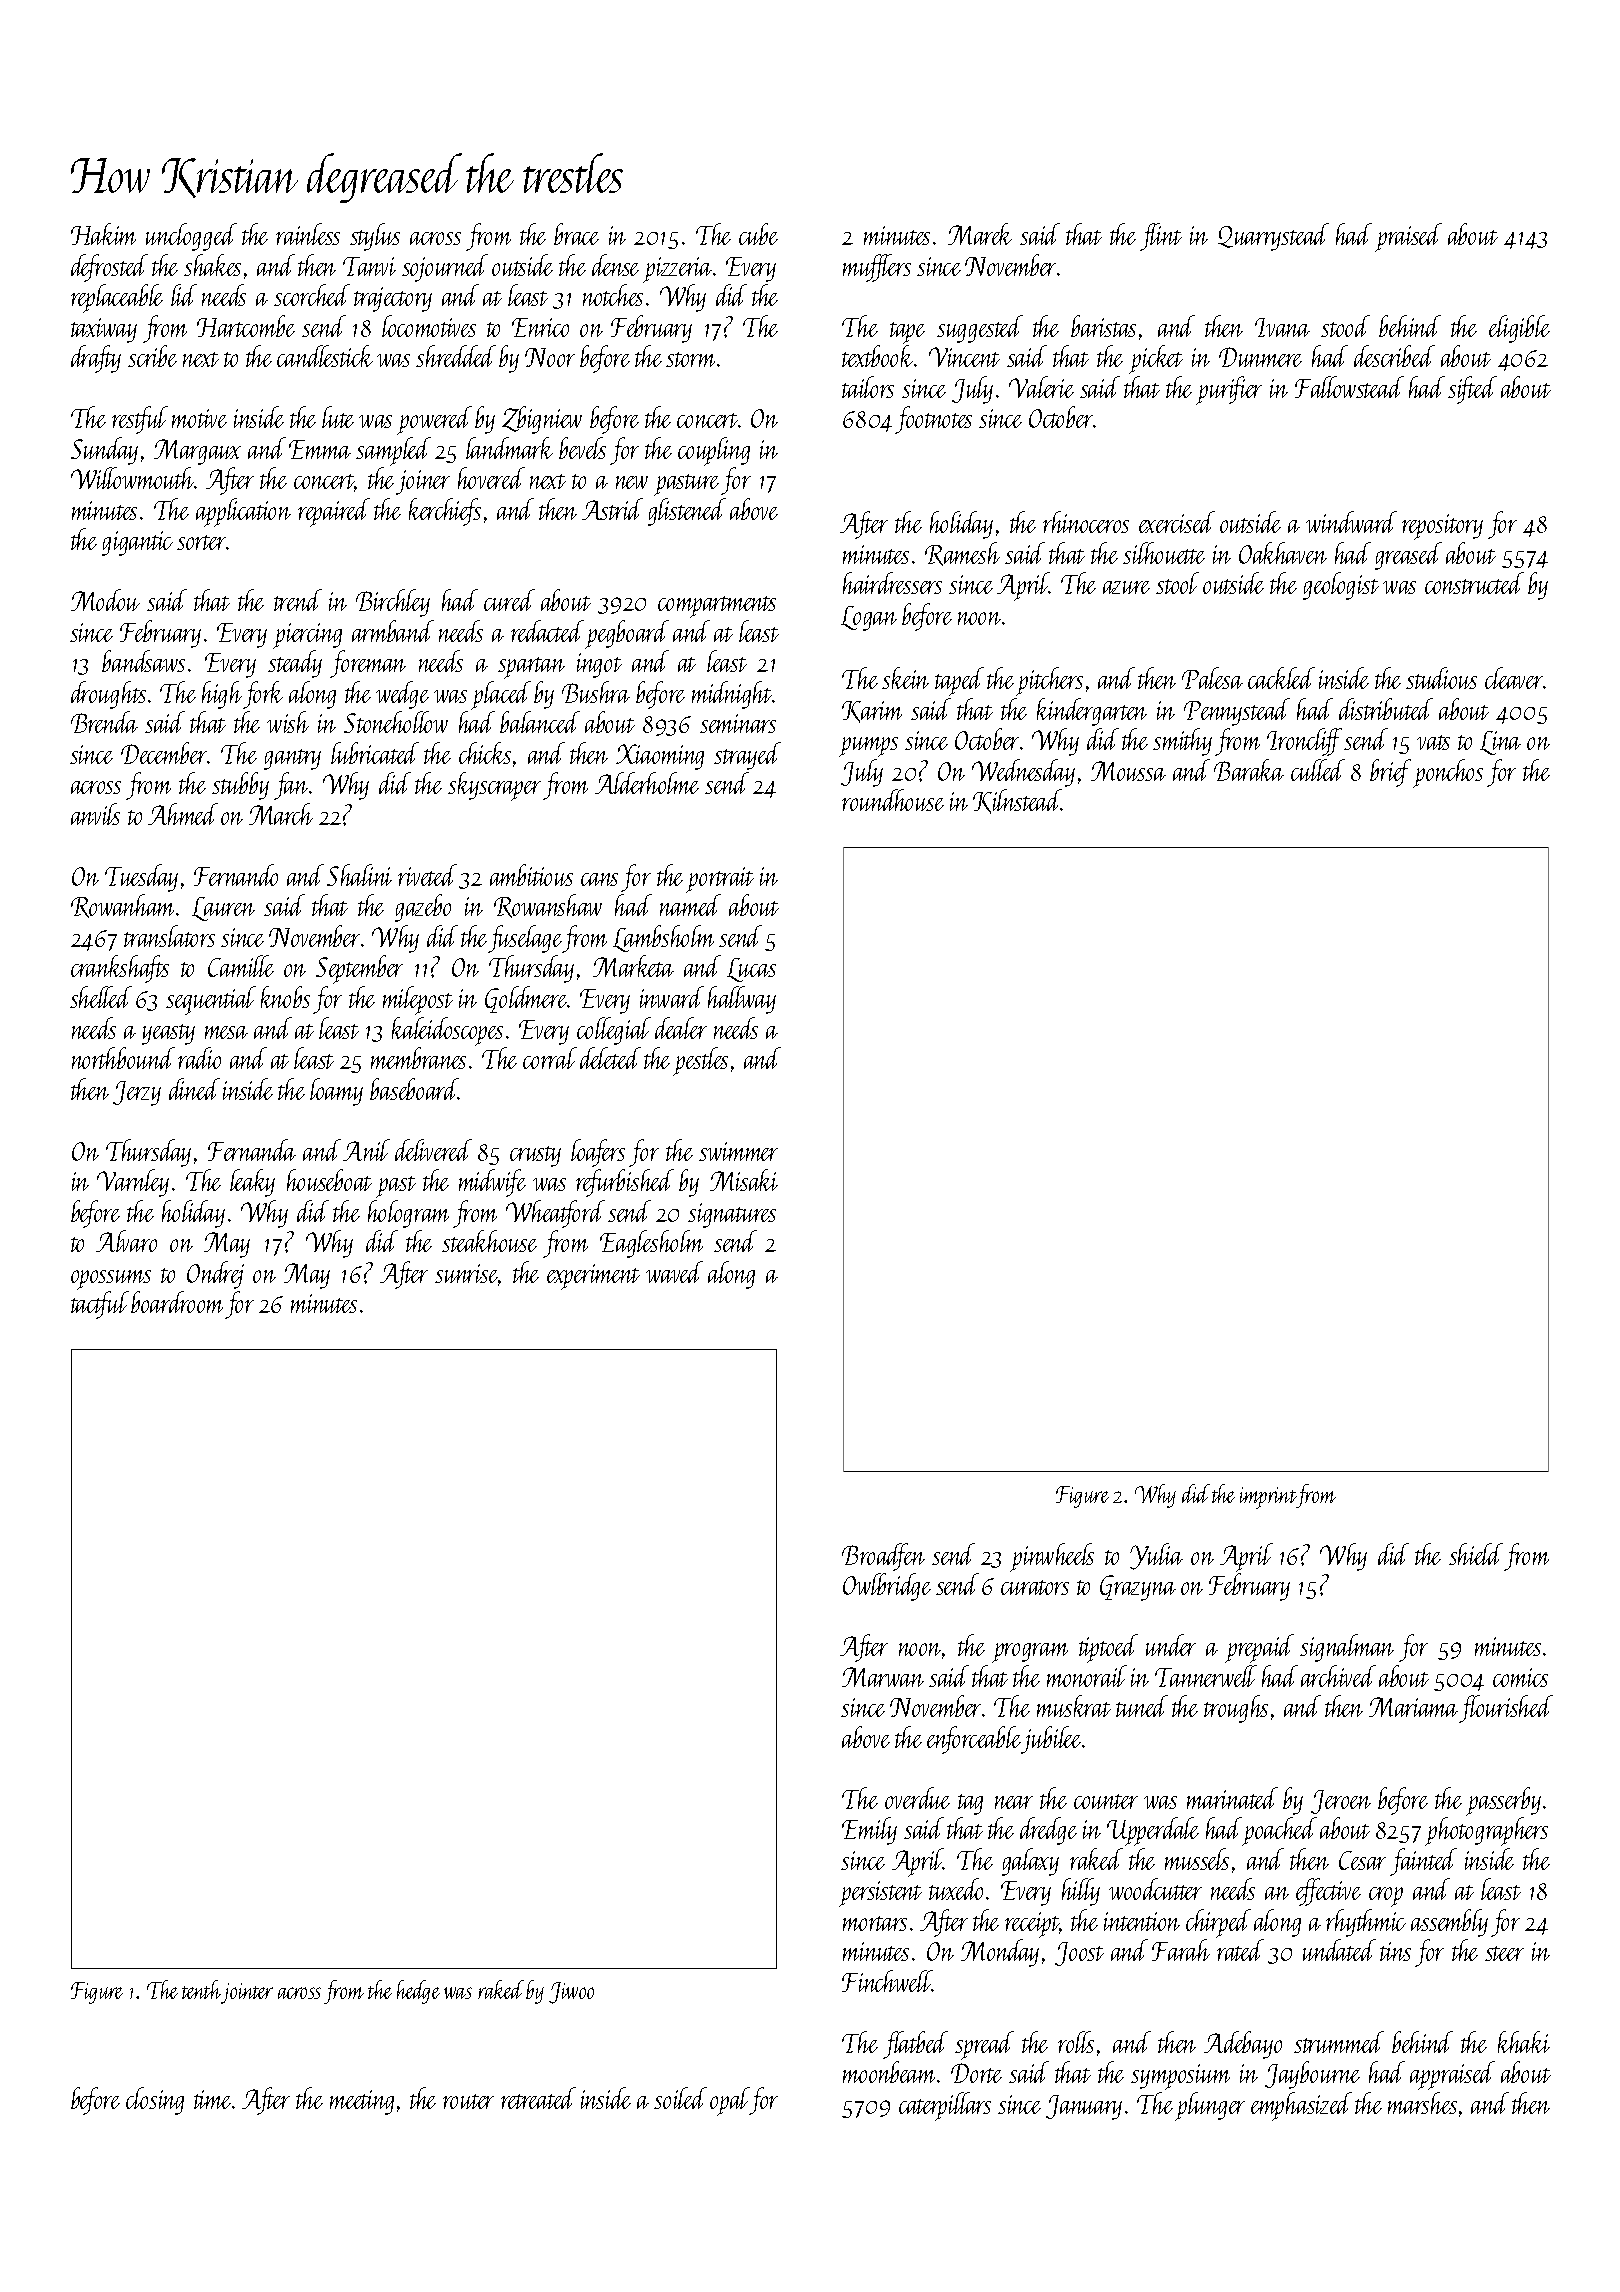 This screenshot has height=2292, width=1620. What do you see at coordinates (100, 1305) in the screenshot?
I see `tactful` at bounding box center [100, 1305].
